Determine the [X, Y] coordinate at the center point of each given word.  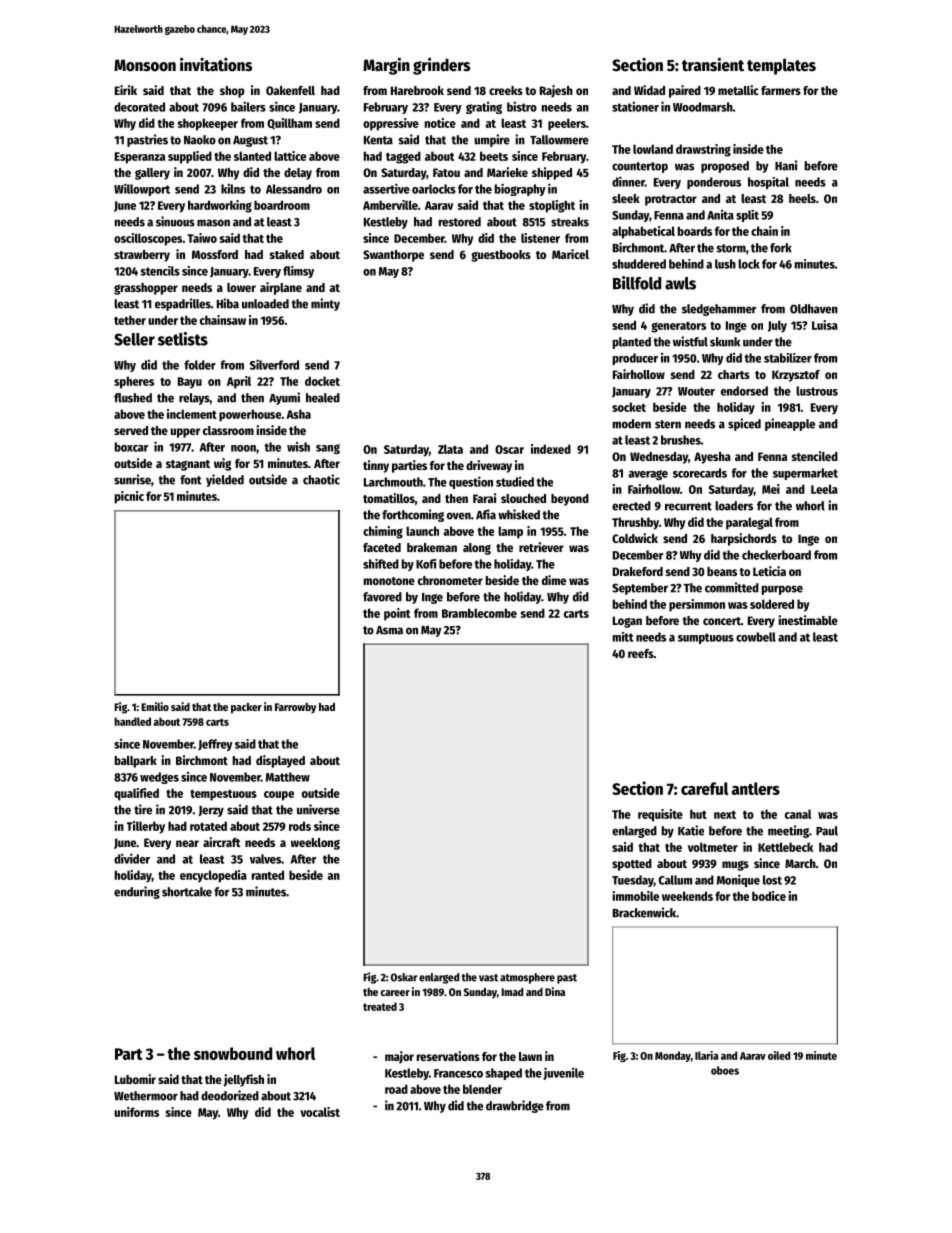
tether [130, 320]
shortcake [187, 892]
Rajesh [556, 91]
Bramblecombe [479, 613]
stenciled [815, 456]
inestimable [808, 620]
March [800, 863]
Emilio [155, 706]
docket [322, 381]
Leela [824, 489]
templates [781, 66]
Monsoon [145, 65]
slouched [523, 498]
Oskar [404, 977]
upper [185, 433]
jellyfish [243, 1080]
